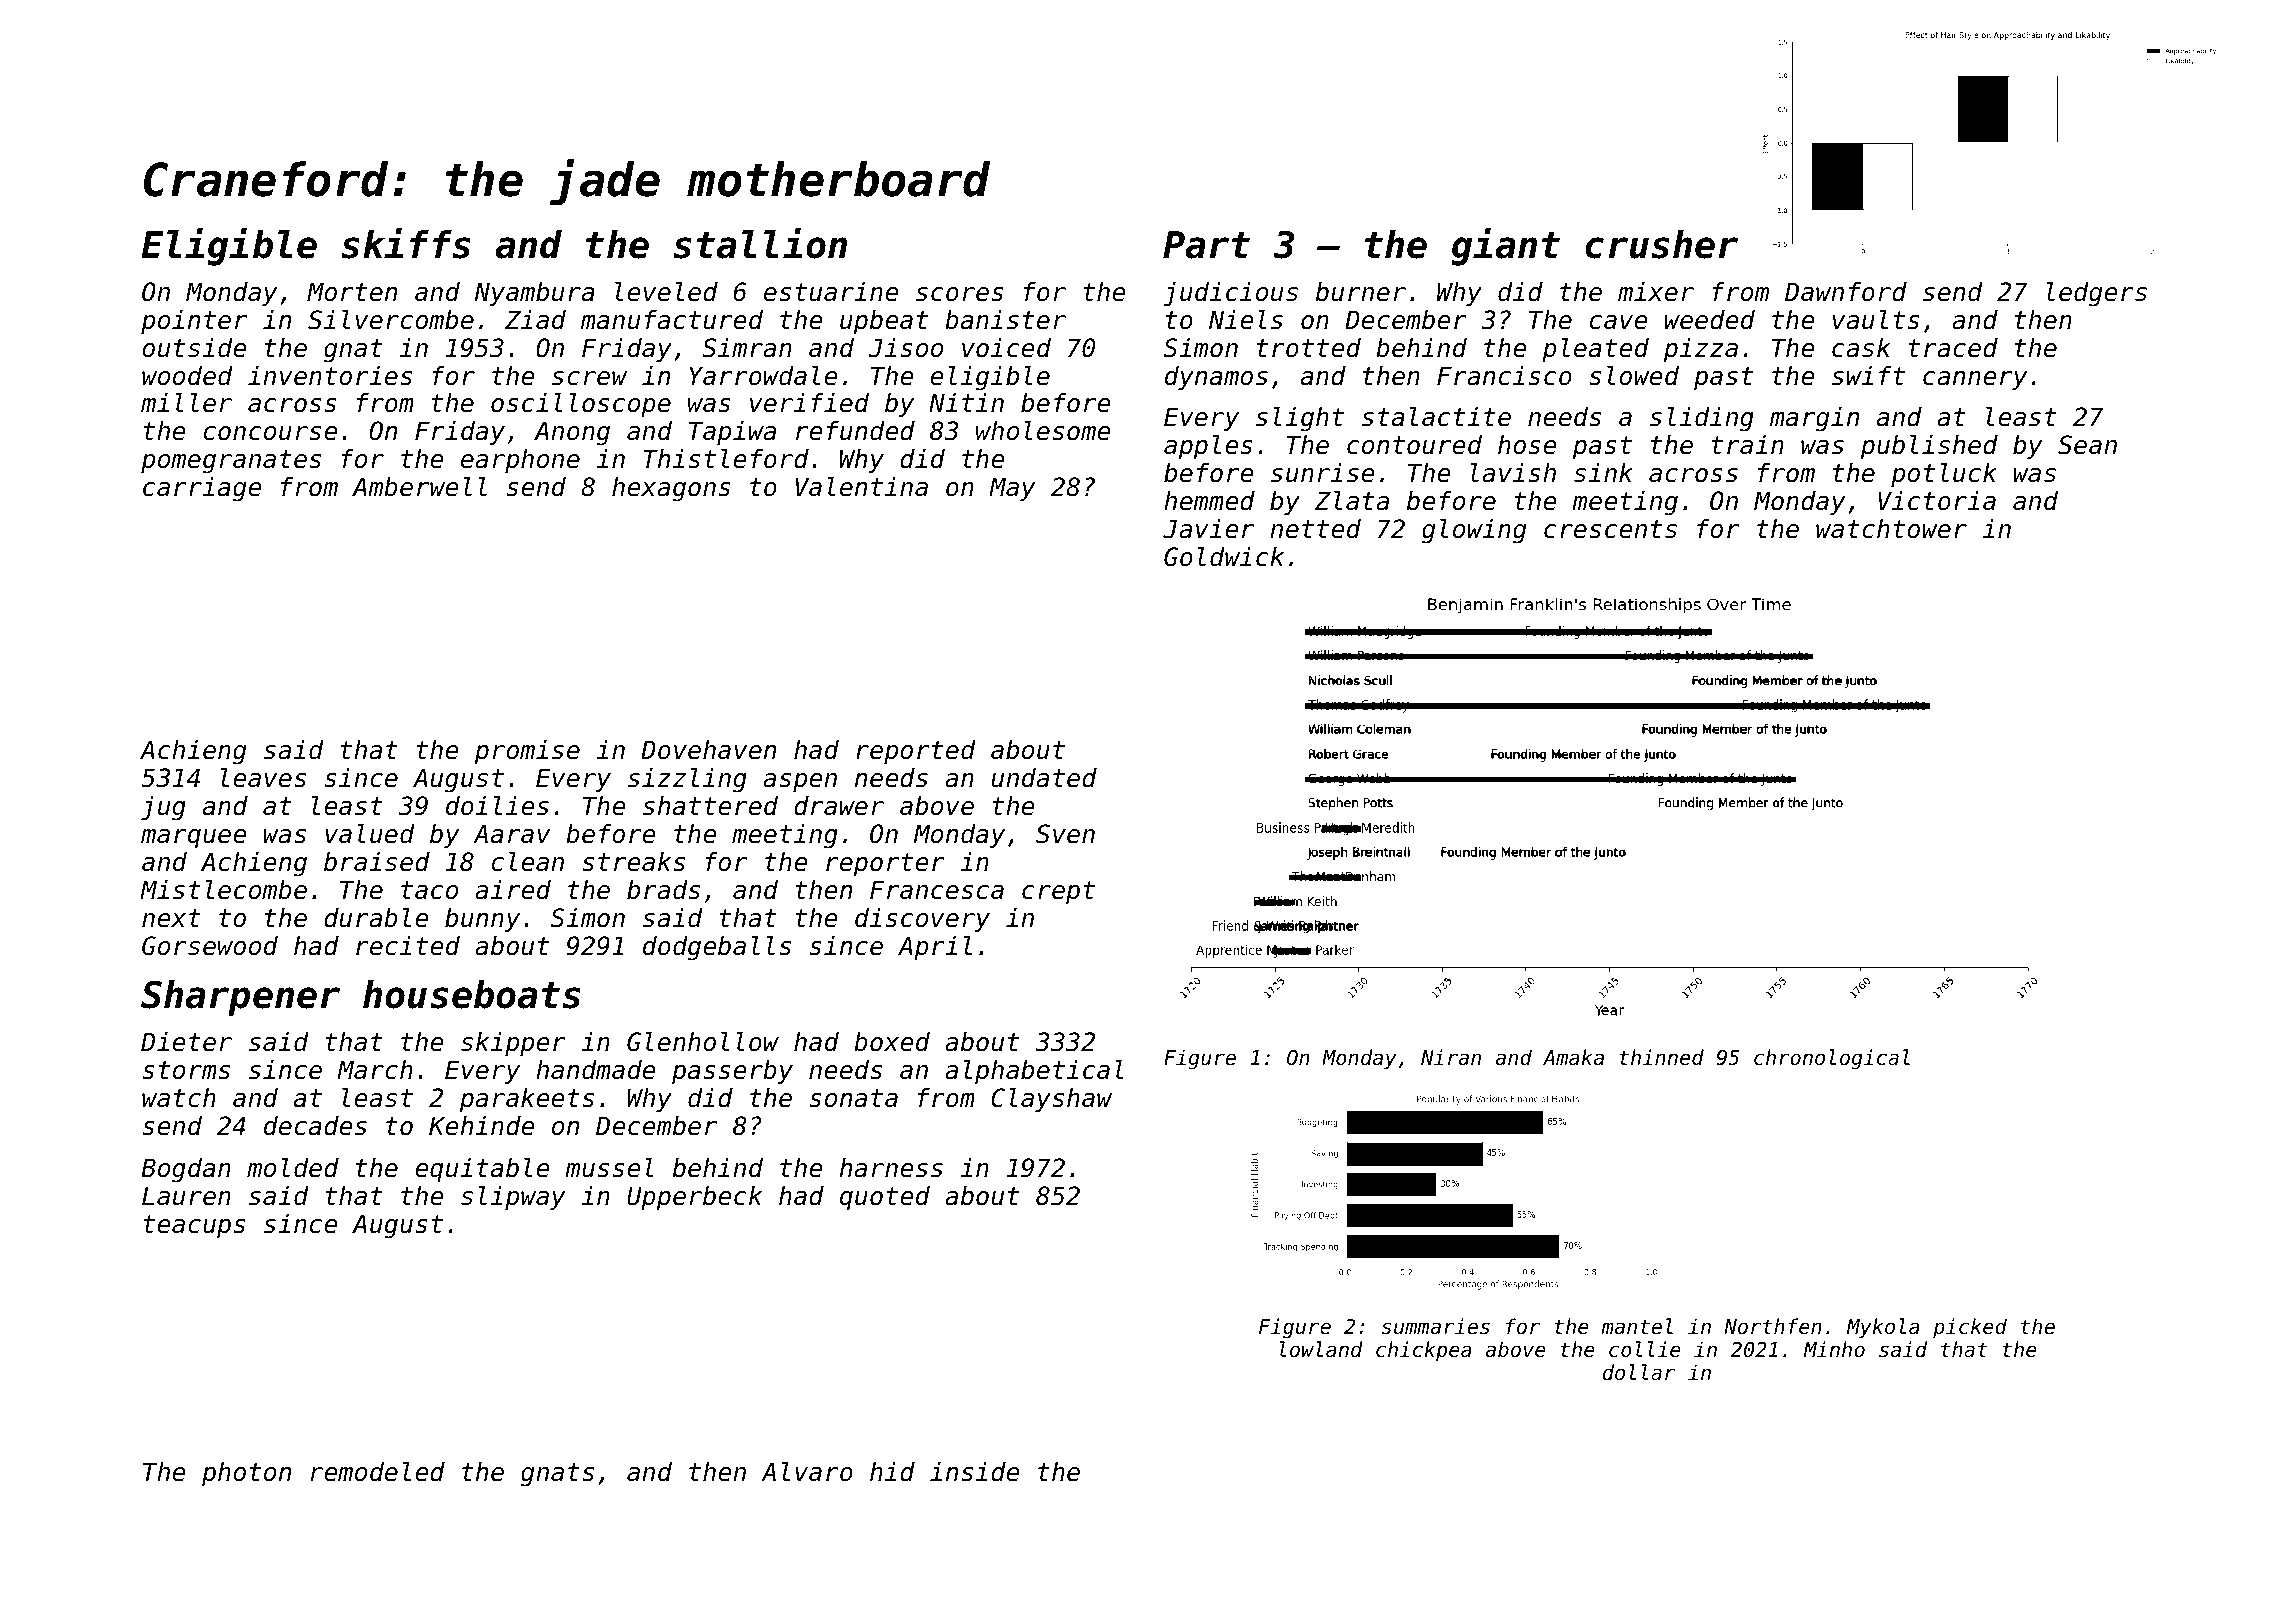  I want to click on Bogdan, so click(186, 1170).
